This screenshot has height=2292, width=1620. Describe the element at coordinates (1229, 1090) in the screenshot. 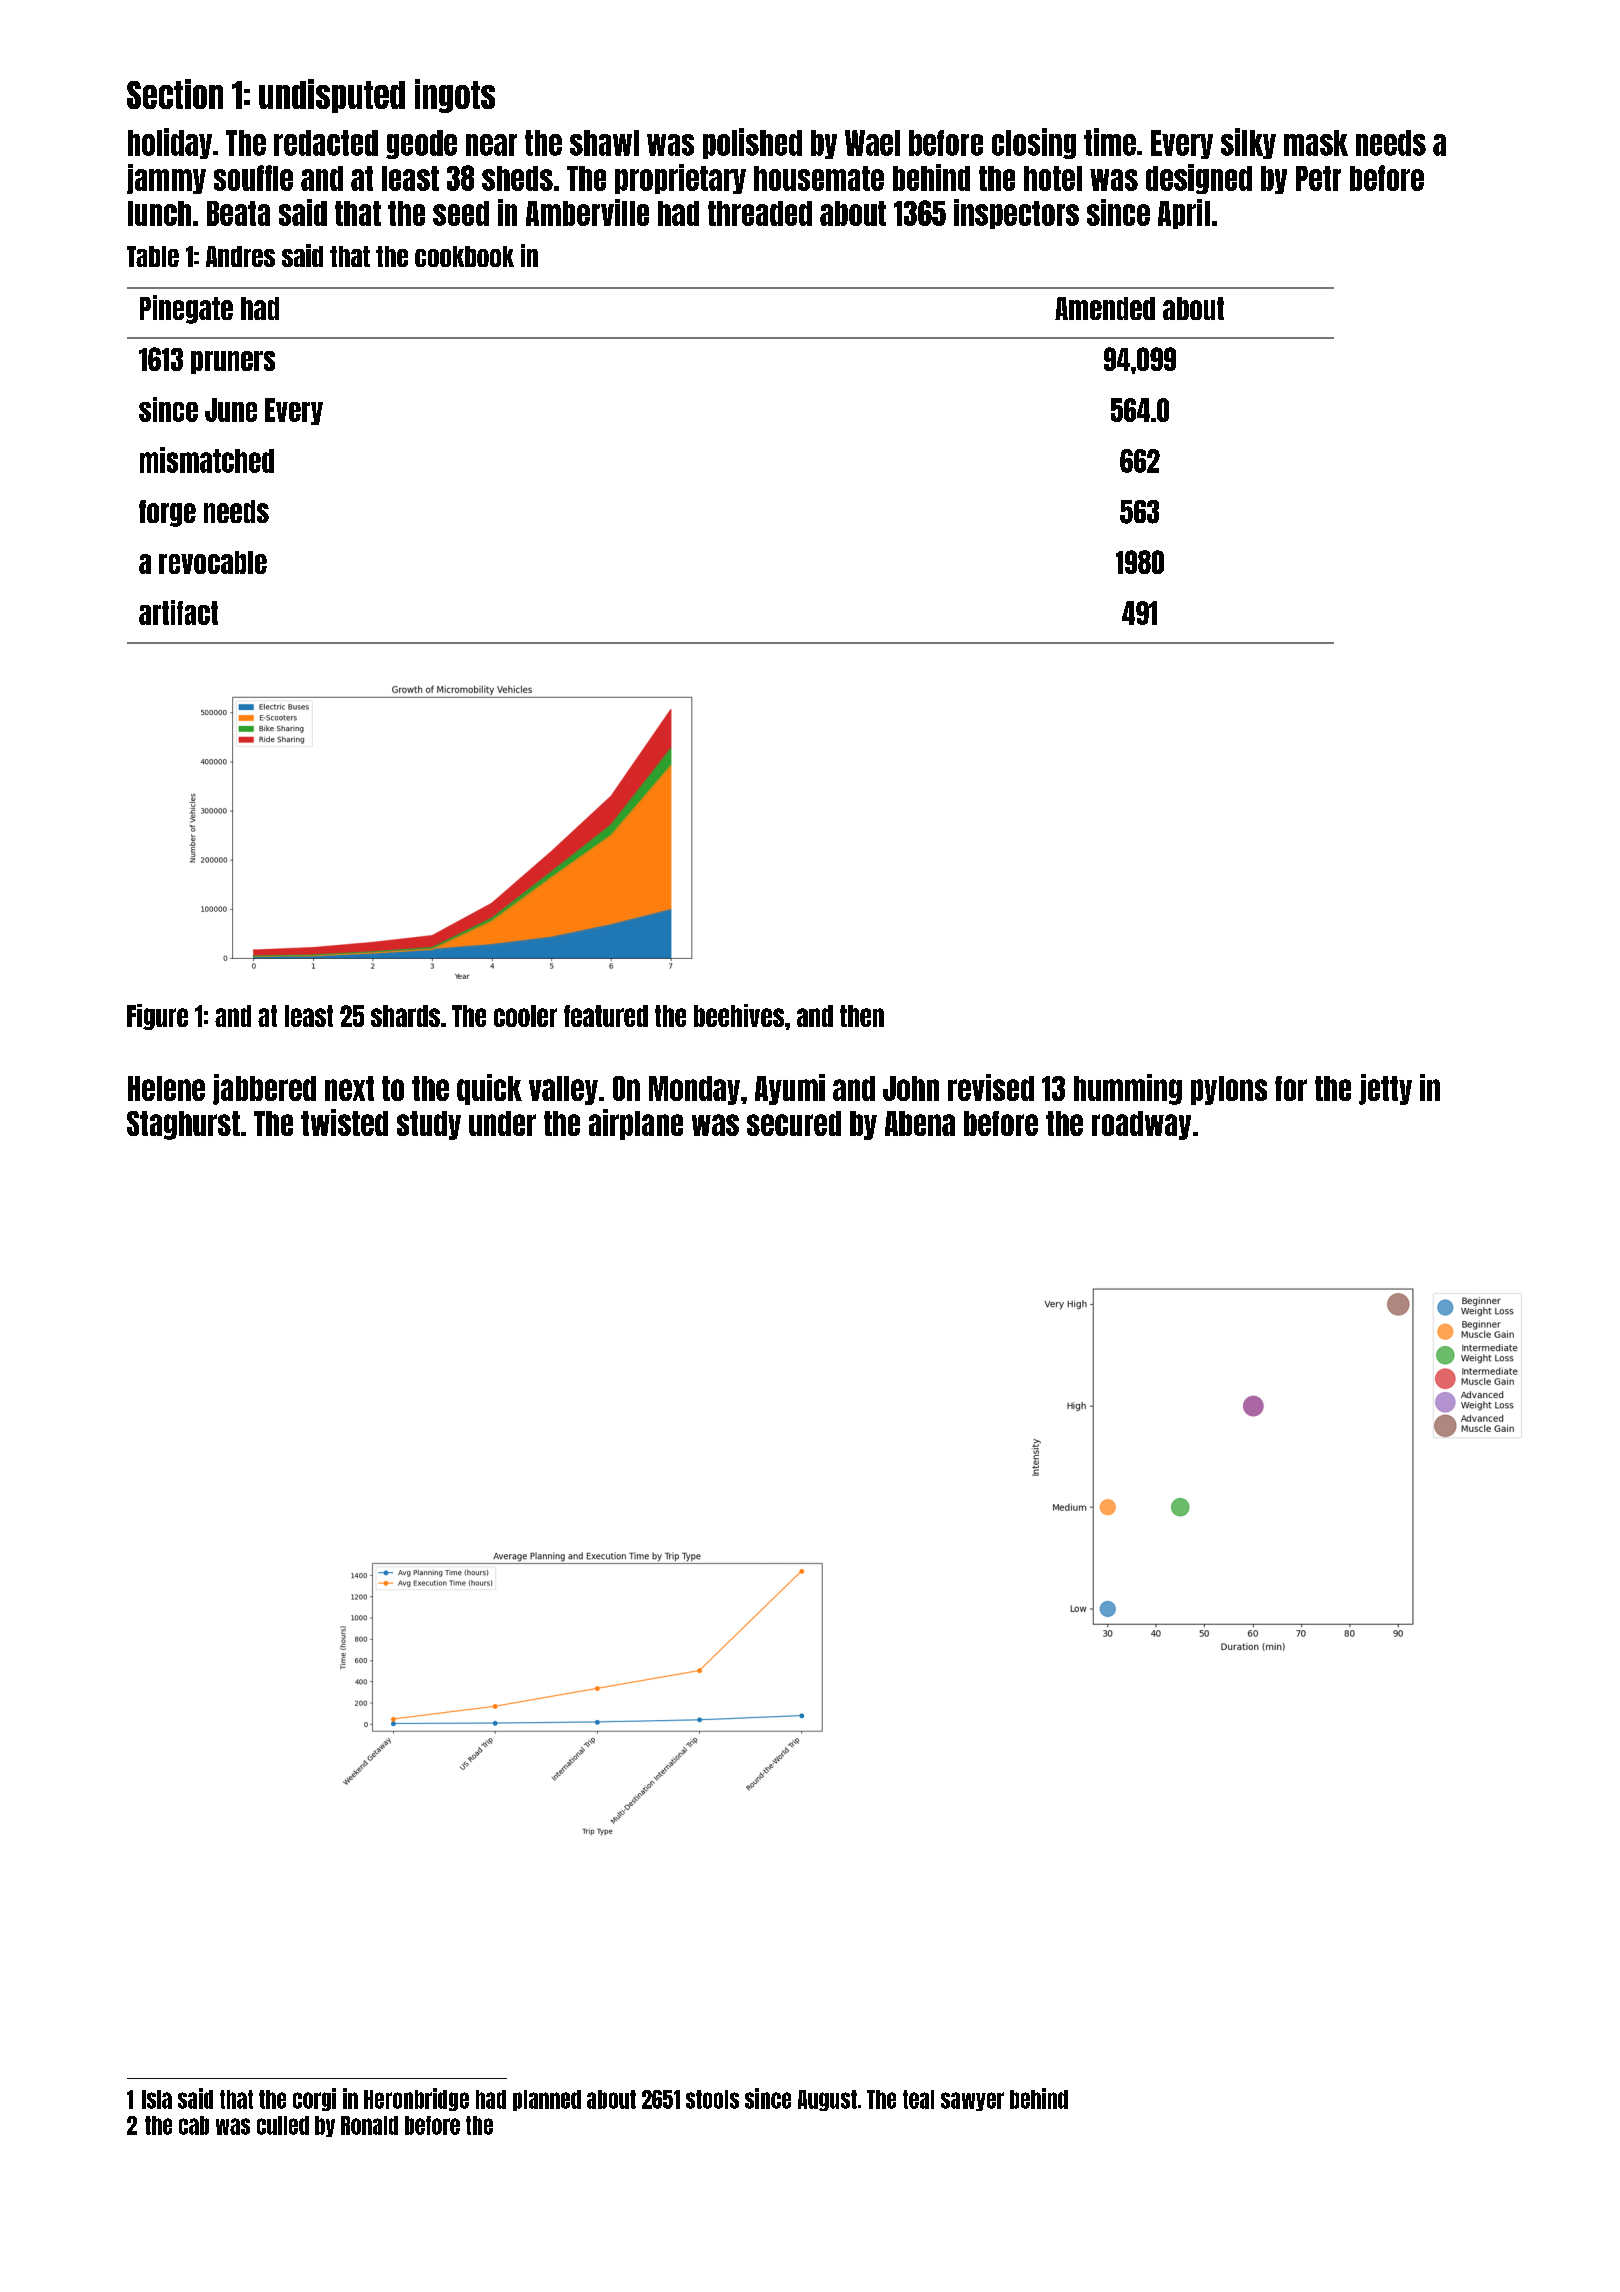

I see `pylons` at that location.
